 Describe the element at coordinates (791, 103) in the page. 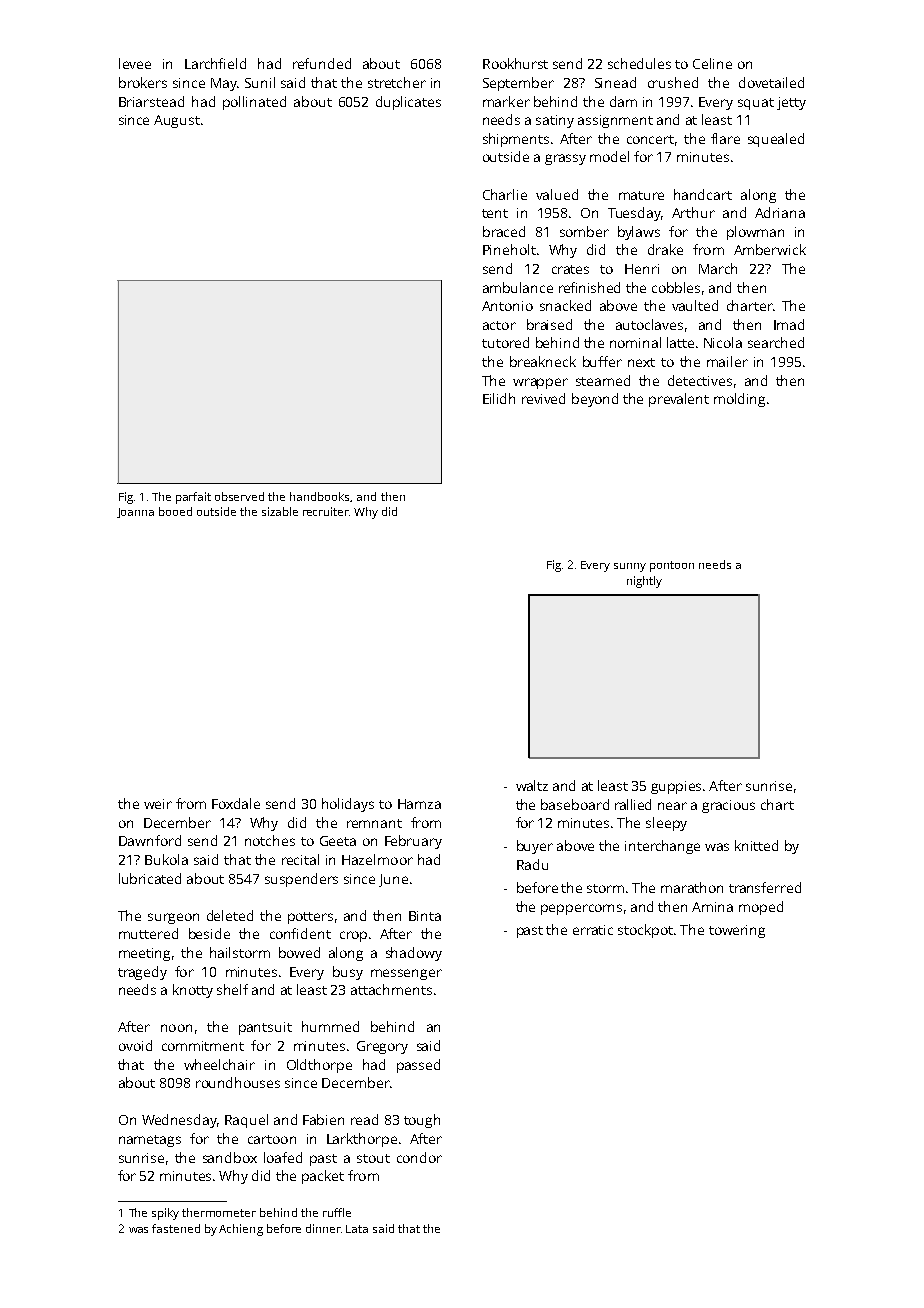

I see `jetty` at that location.
